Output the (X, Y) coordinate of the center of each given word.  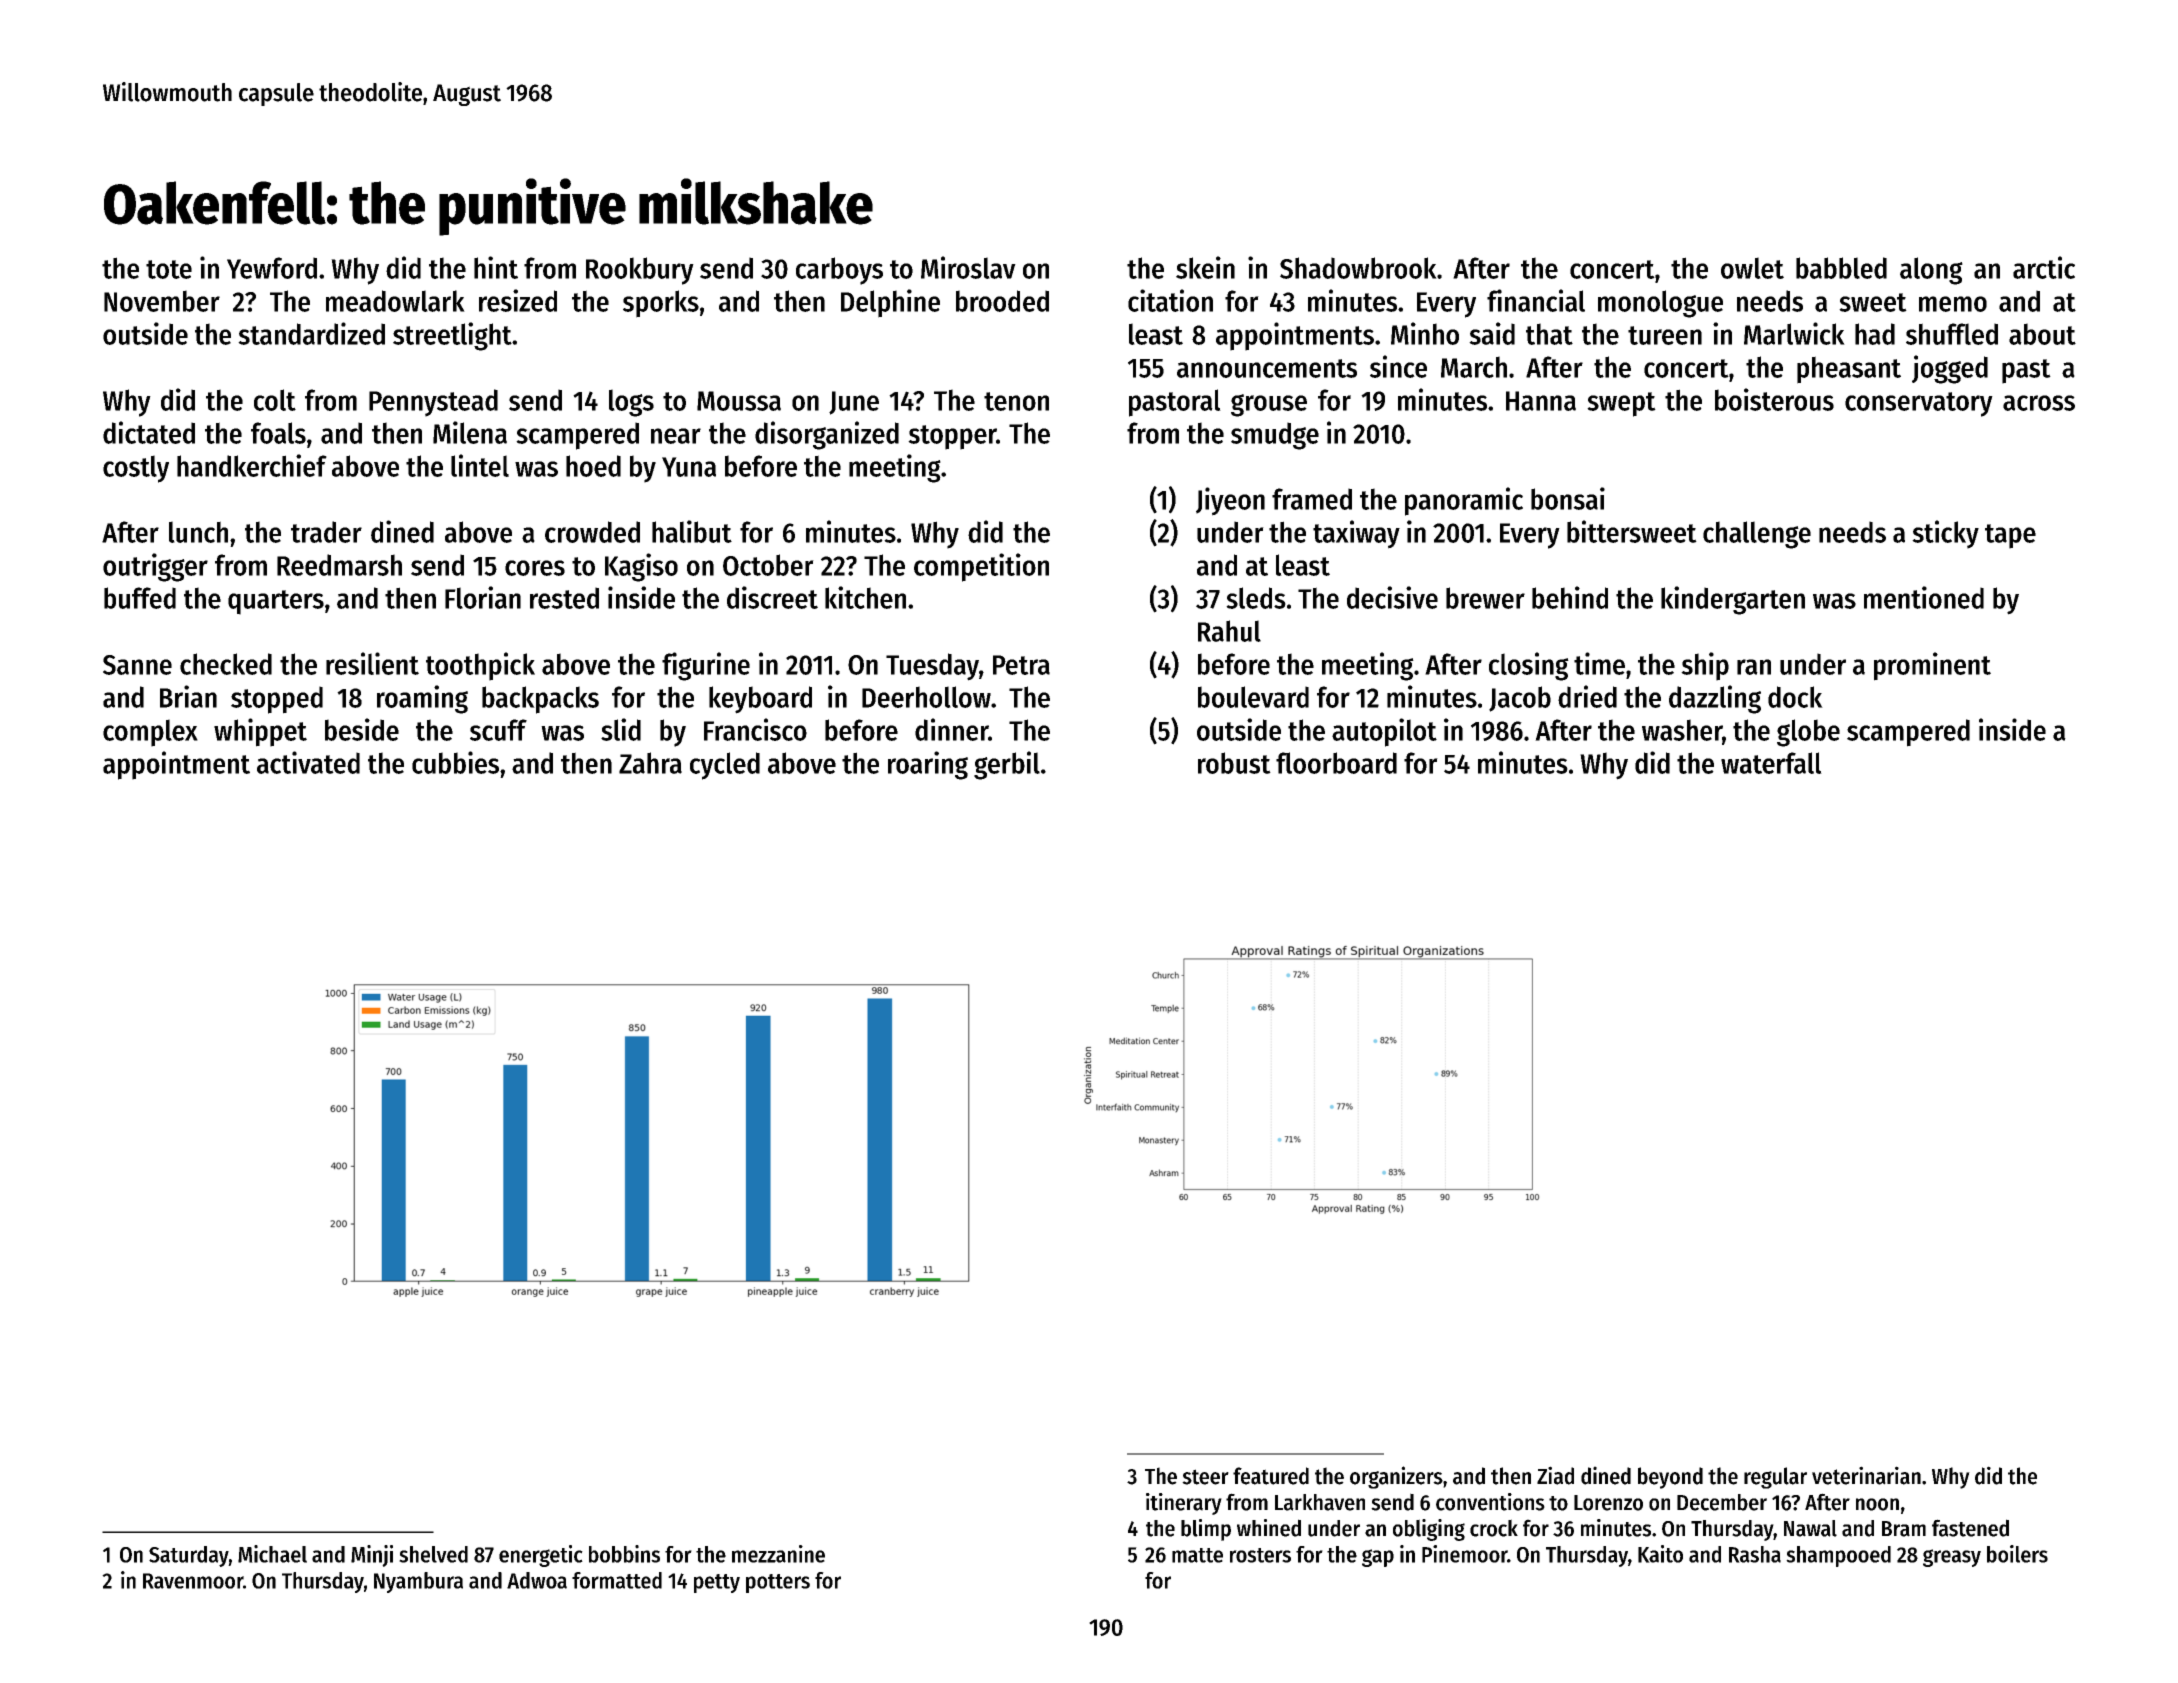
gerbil (1007, 765)
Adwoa (537, 1580)
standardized (311, 333)
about (2042, 334)
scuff (498, 730)
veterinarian (1866, 1475)
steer (1205, 1477)
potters (778, 1583)
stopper (952, 437)
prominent (1932, 666)
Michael (272, 1554)
